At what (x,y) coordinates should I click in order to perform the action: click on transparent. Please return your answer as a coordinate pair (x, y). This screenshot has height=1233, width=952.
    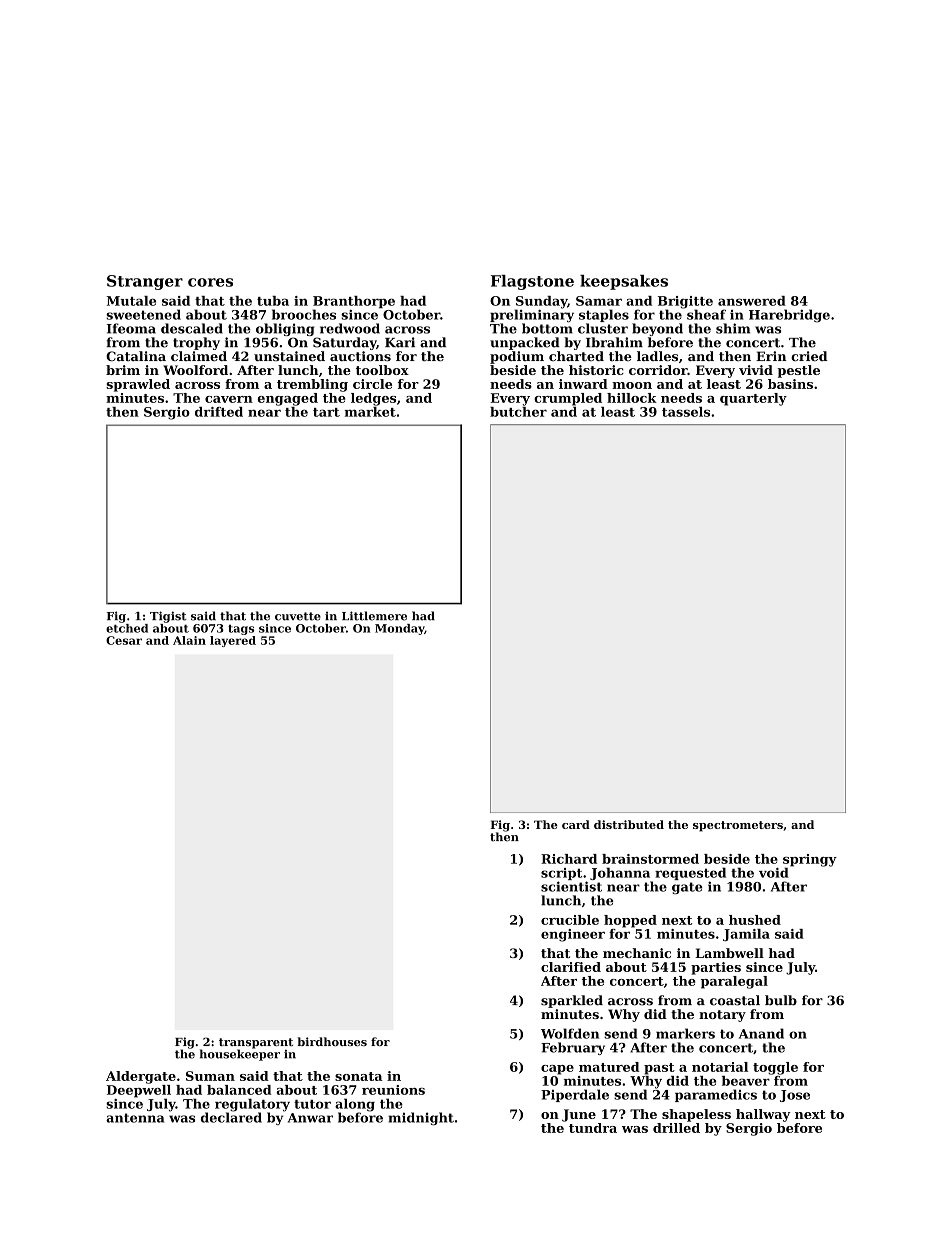
    Looking at the image, I should click on (256, 1043).
